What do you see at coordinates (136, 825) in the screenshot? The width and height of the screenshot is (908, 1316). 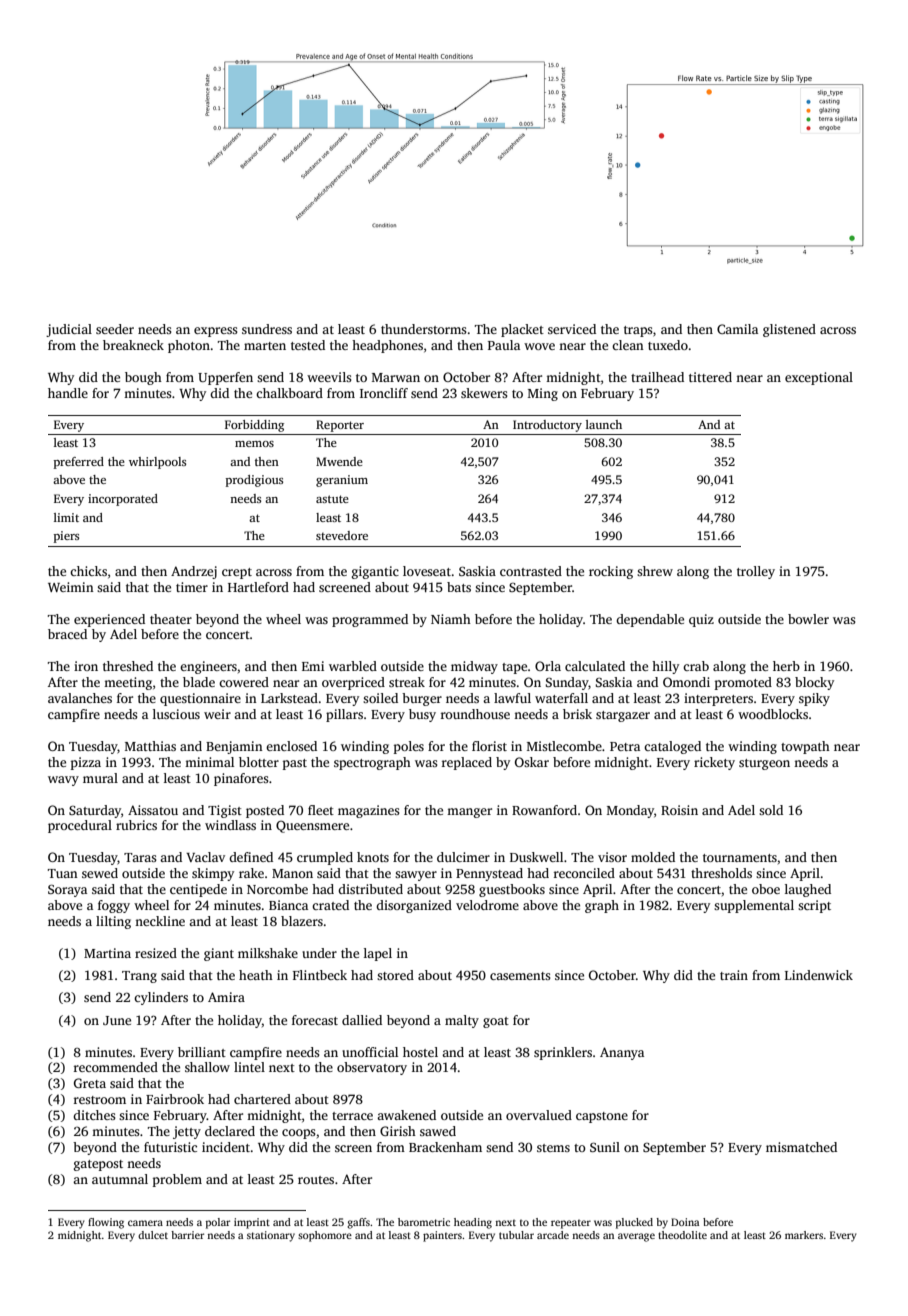 I see `rubrics` at bounding box center [136, 825].
